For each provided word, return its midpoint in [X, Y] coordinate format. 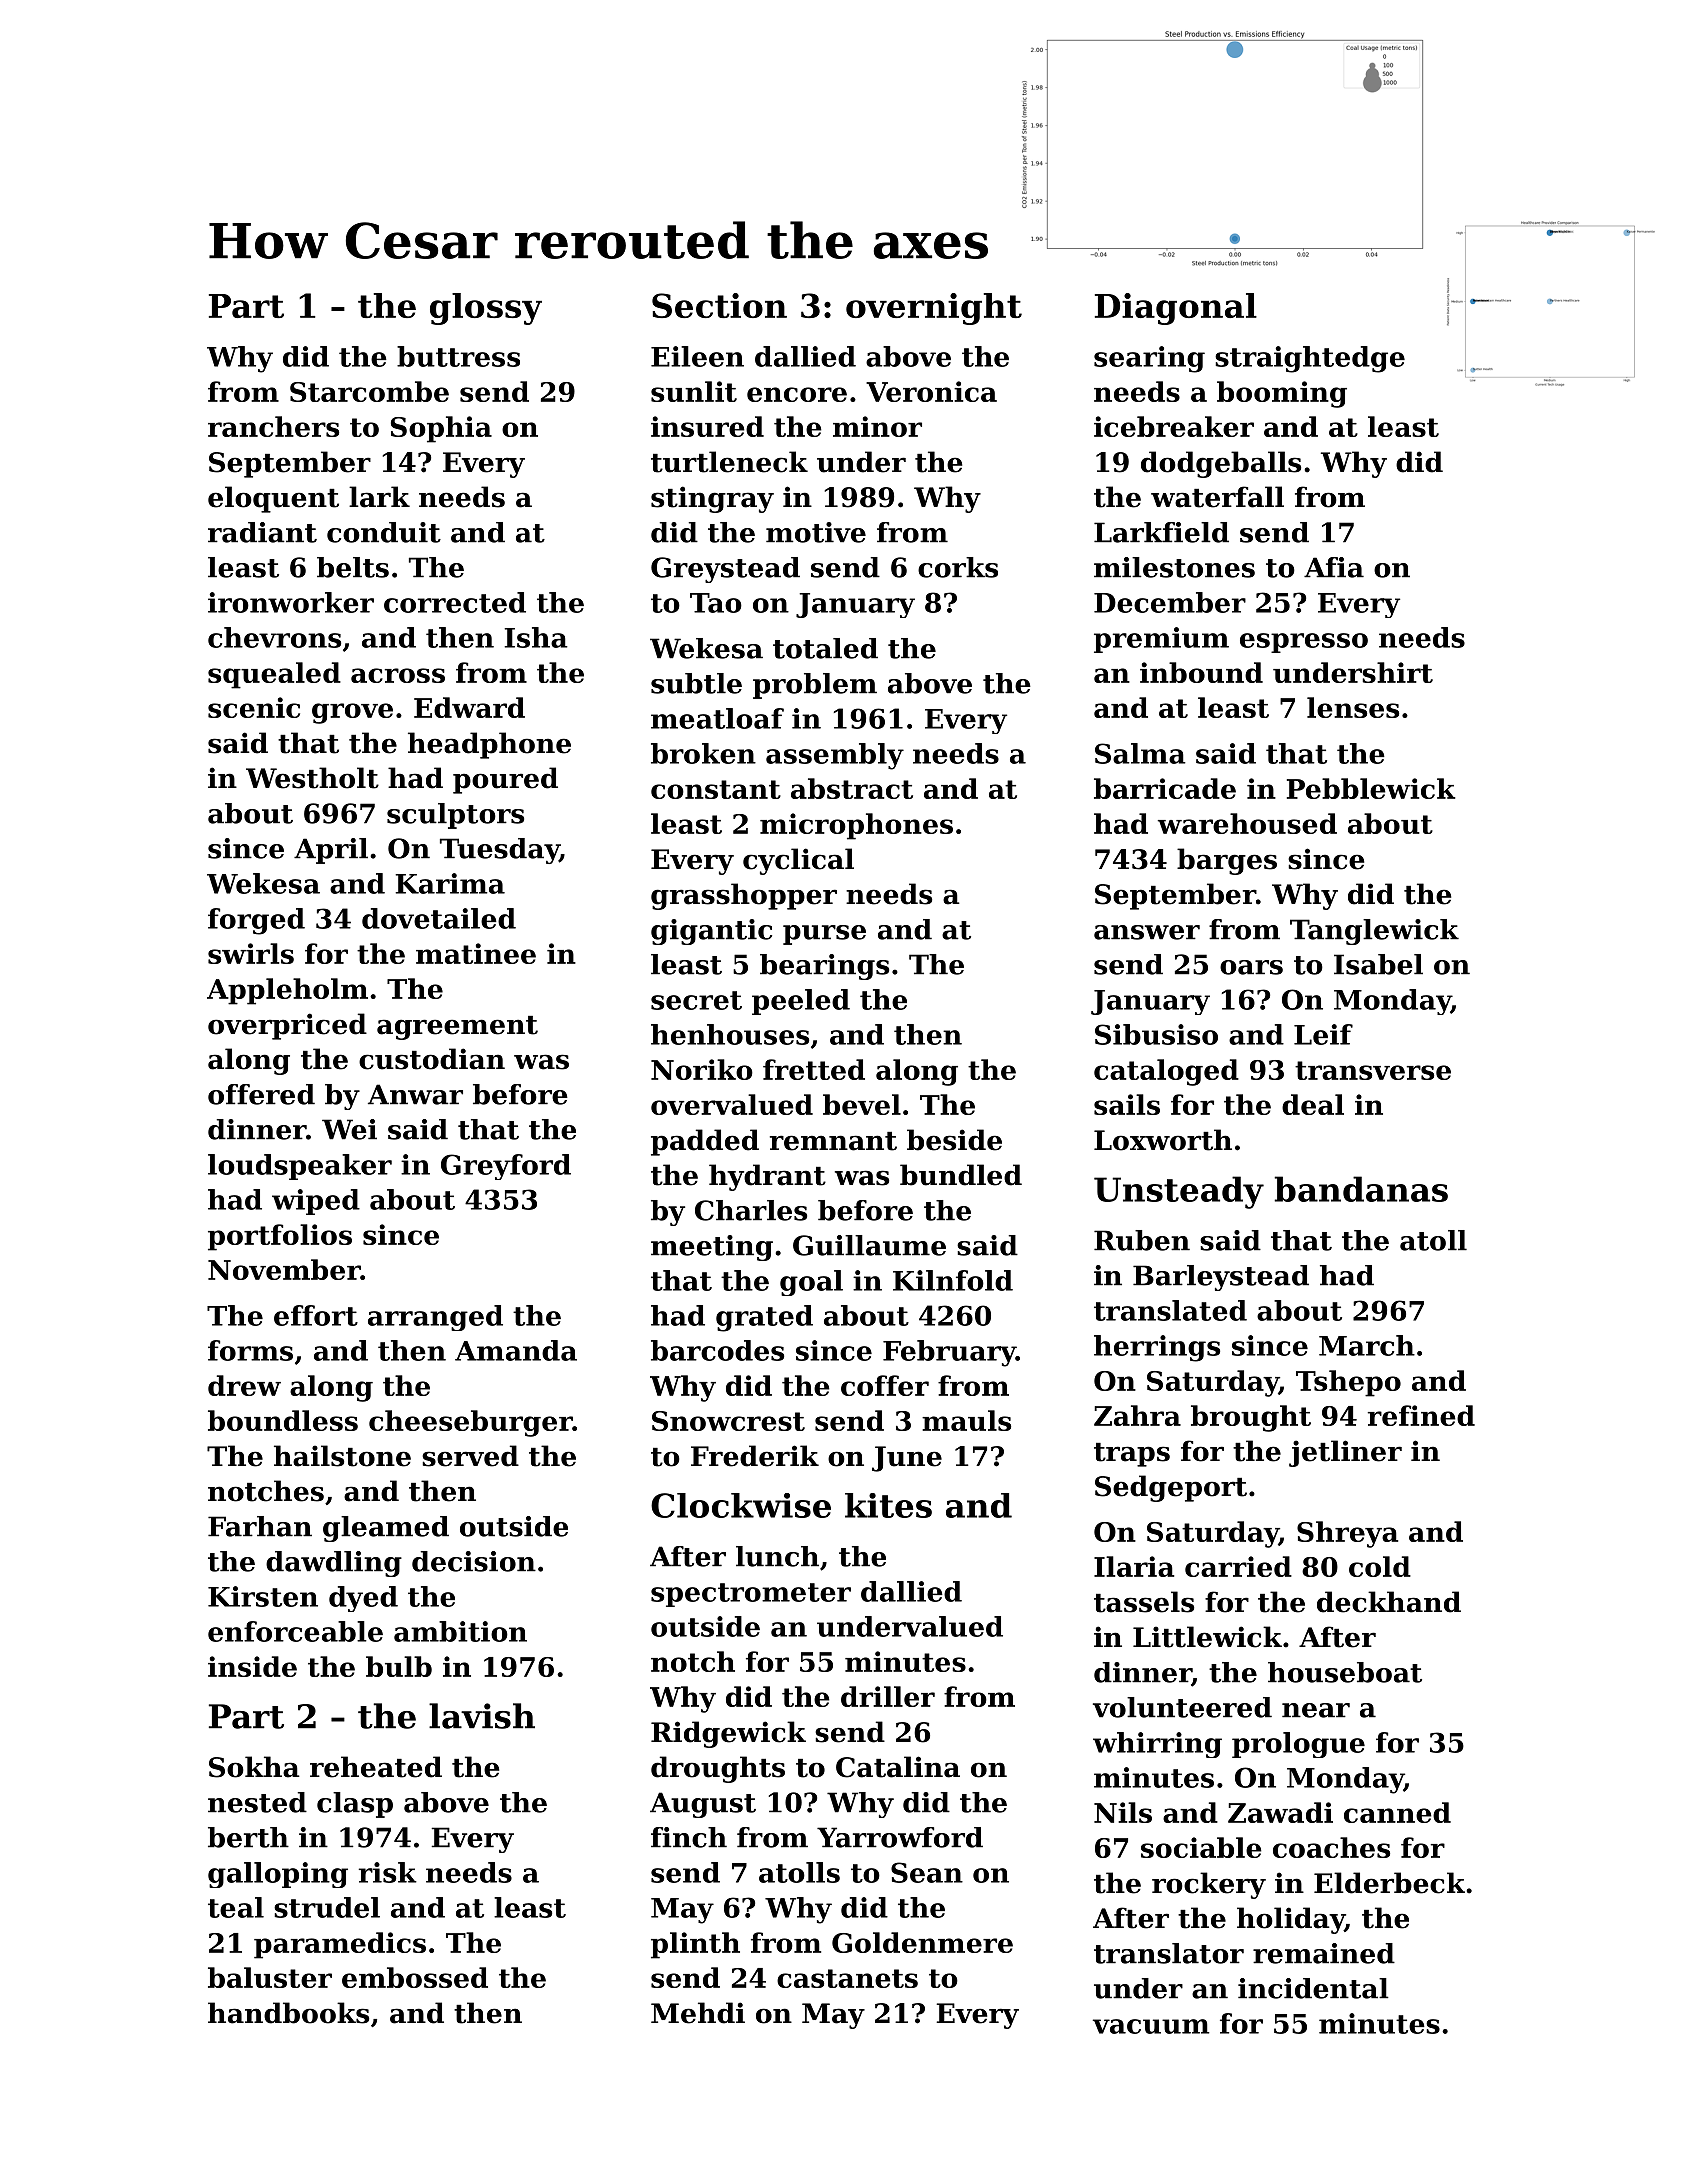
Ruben [1142, 1240]
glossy [486, 309]
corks [958, 567]
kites [888, 1505]
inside [252, 1666]
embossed [415, 1977]
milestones [1174, 567]
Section [719, 305]
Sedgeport [1171, 1488]
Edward [469, 707]
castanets [847, 1978]
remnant [833, 1141]
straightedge [1310, 359]
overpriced [287, 1026]
